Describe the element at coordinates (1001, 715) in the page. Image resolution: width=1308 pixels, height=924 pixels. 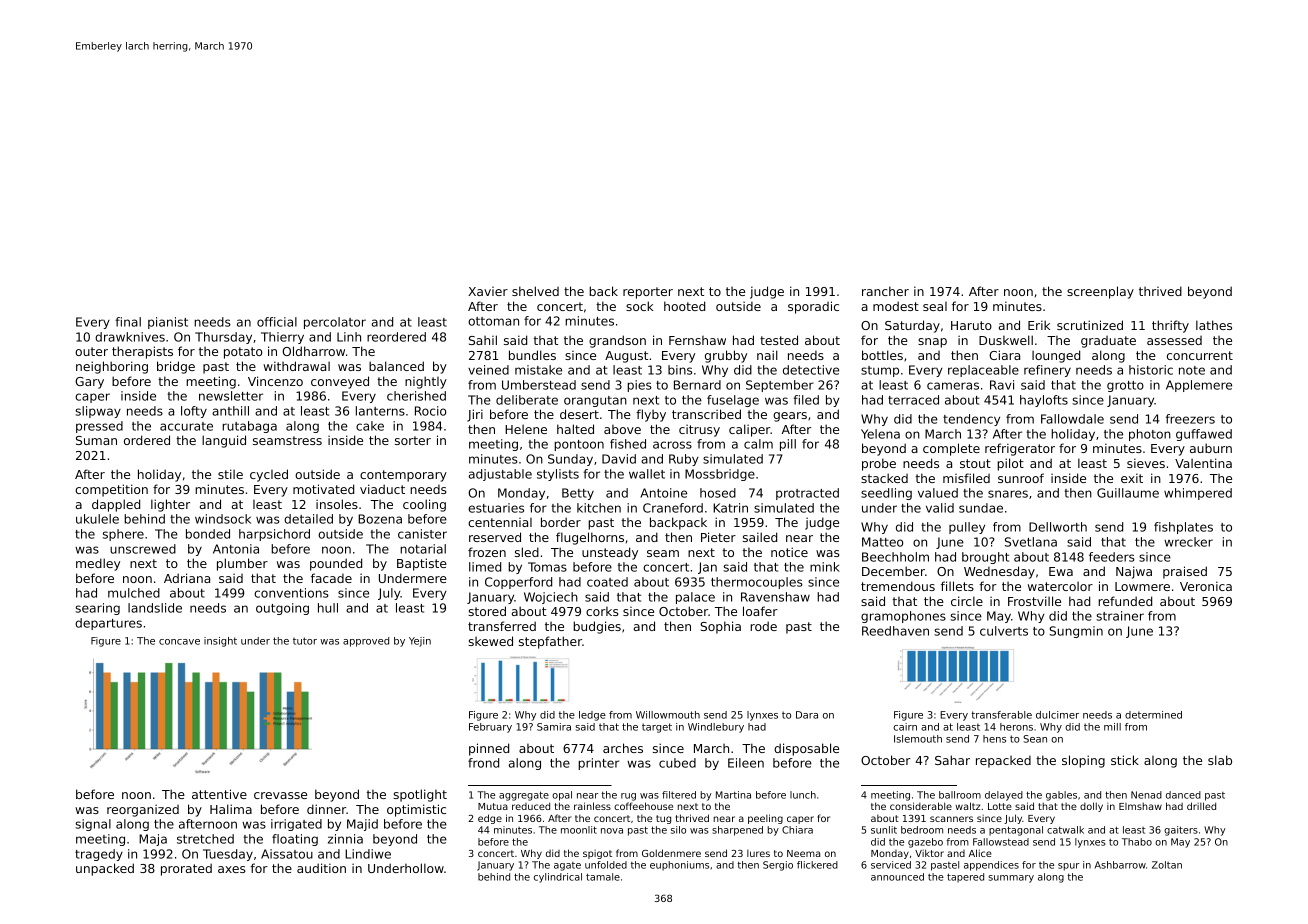
I see `transferable` at that location.
